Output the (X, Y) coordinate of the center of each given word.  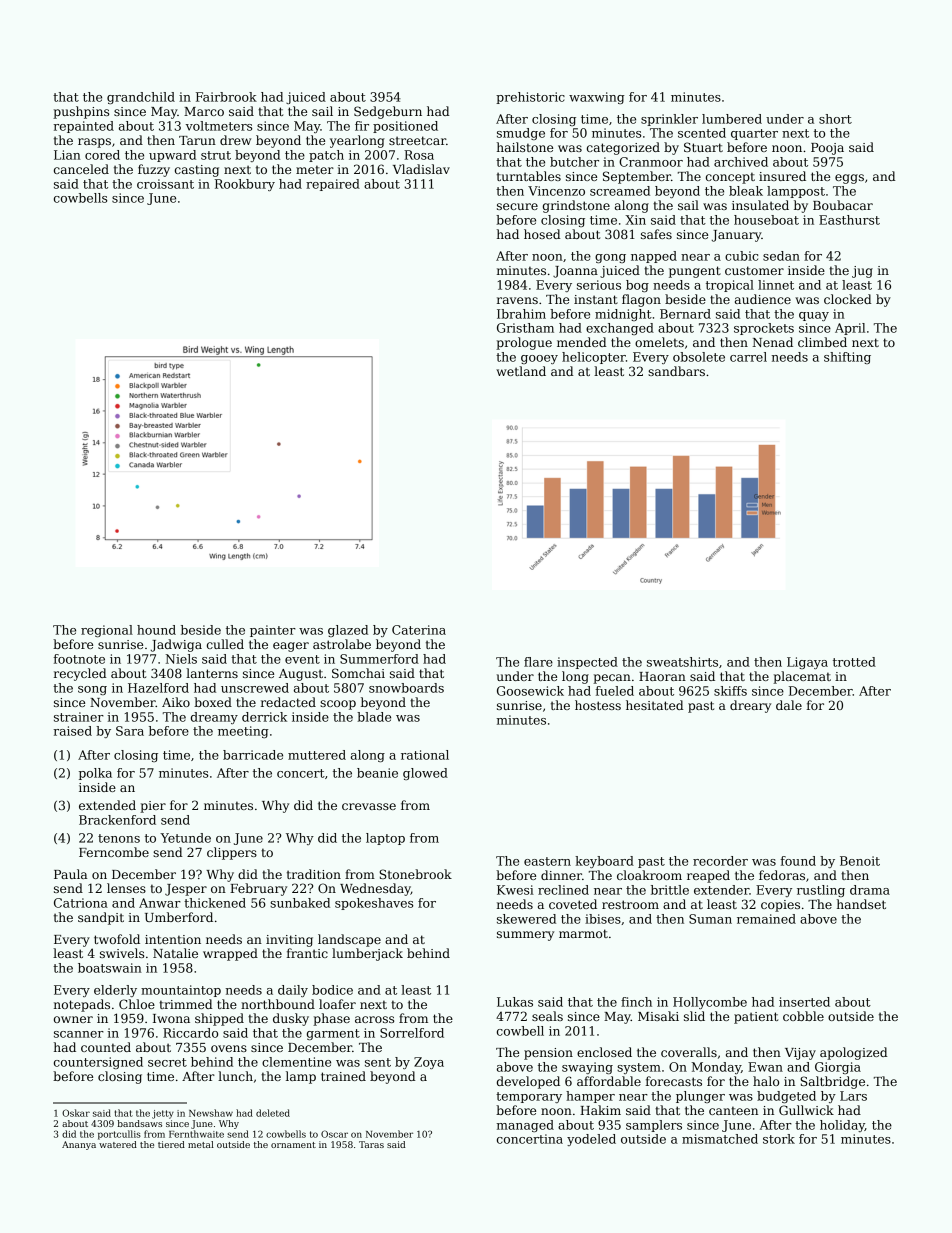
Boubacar (843, 205)
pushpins (81, 112)
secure (517, 206)
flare (538, 662)
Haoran (662, 676)
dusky (291, 1019)
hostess (598, 705)
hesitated (654, 705)
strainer (79, 717)
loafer (337, 1004)
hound (156, 630)
